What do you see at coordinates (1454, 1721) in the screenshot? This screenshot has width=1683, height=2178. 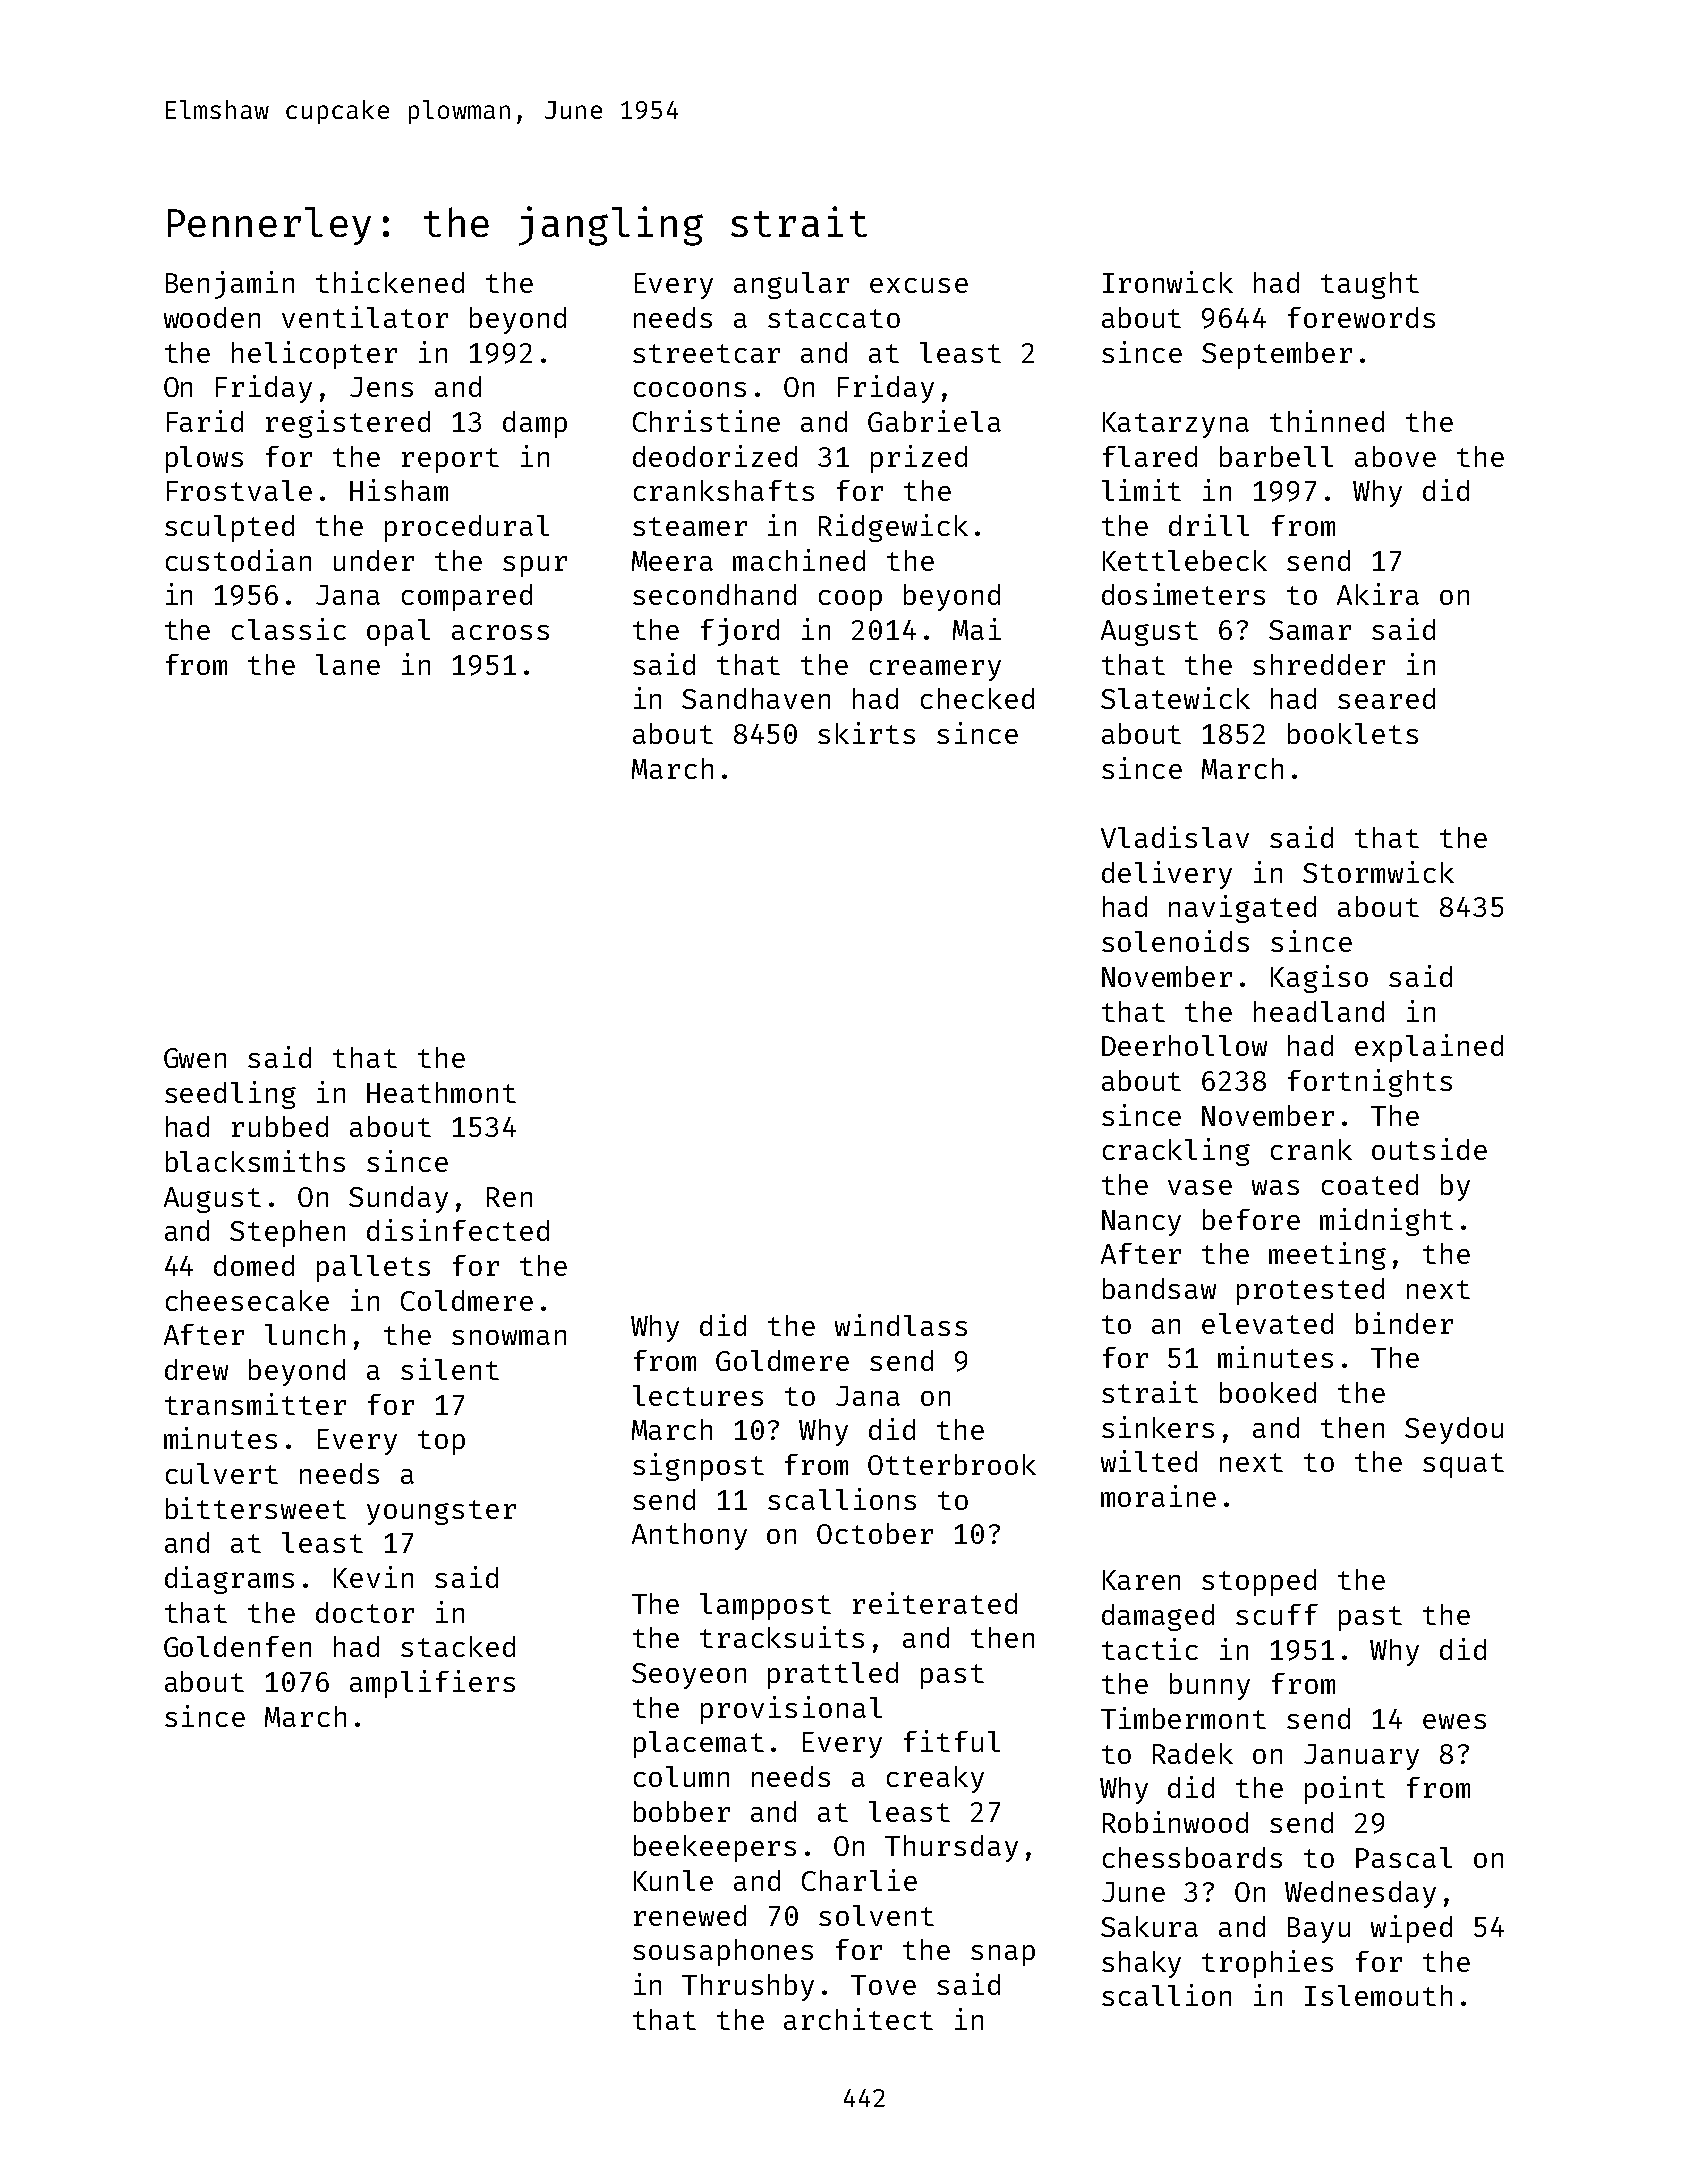 I see `ewes` at bounding box center [1454, 1721].
